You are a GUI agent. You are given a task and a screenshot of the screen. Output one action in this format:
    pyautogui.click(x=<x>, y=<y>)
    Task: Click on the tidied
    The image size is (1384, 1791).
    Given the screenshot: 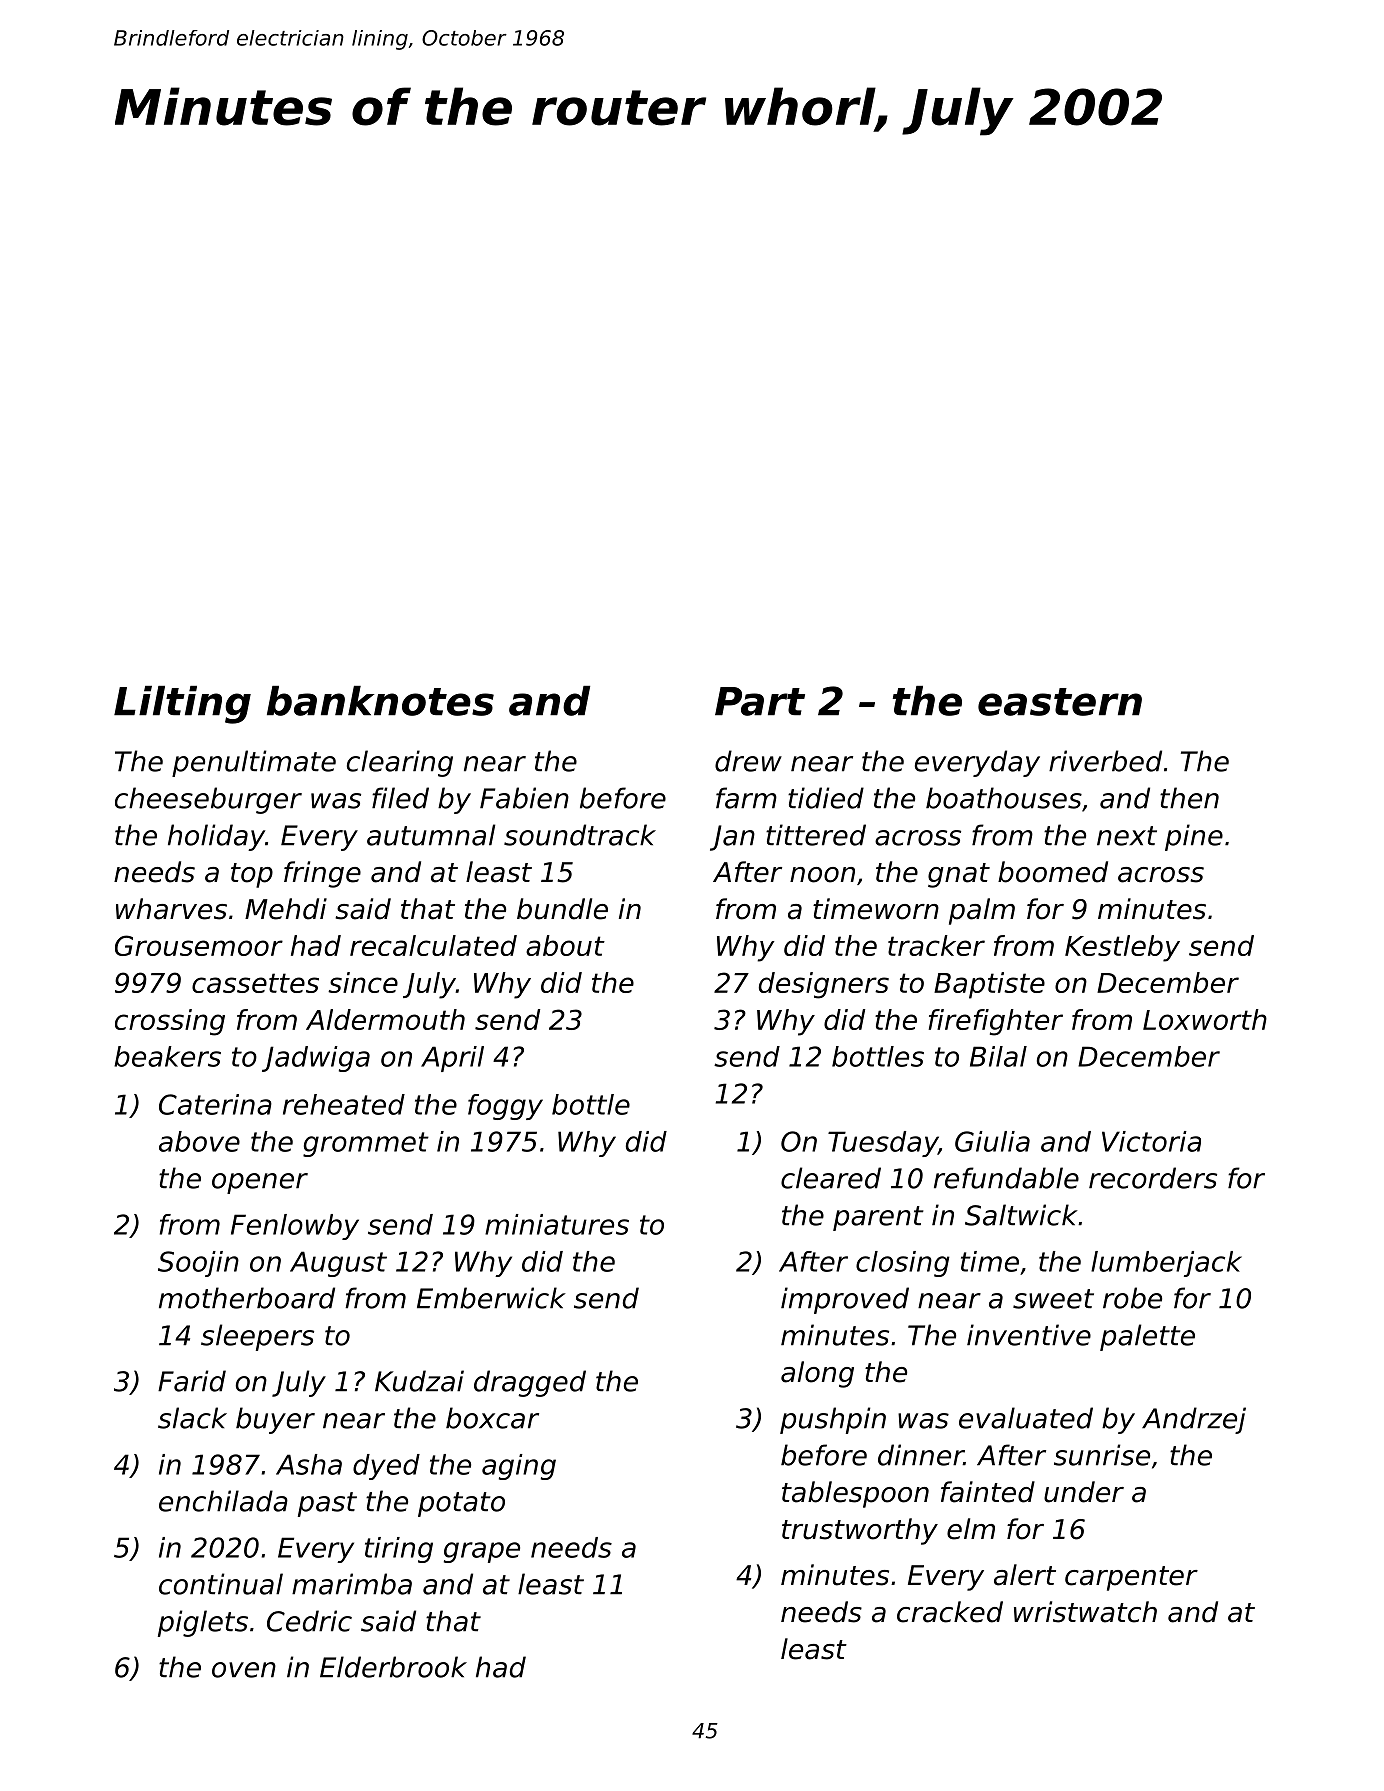 What is the action you would take?
    pyautogui.click(x=826, y=798)
